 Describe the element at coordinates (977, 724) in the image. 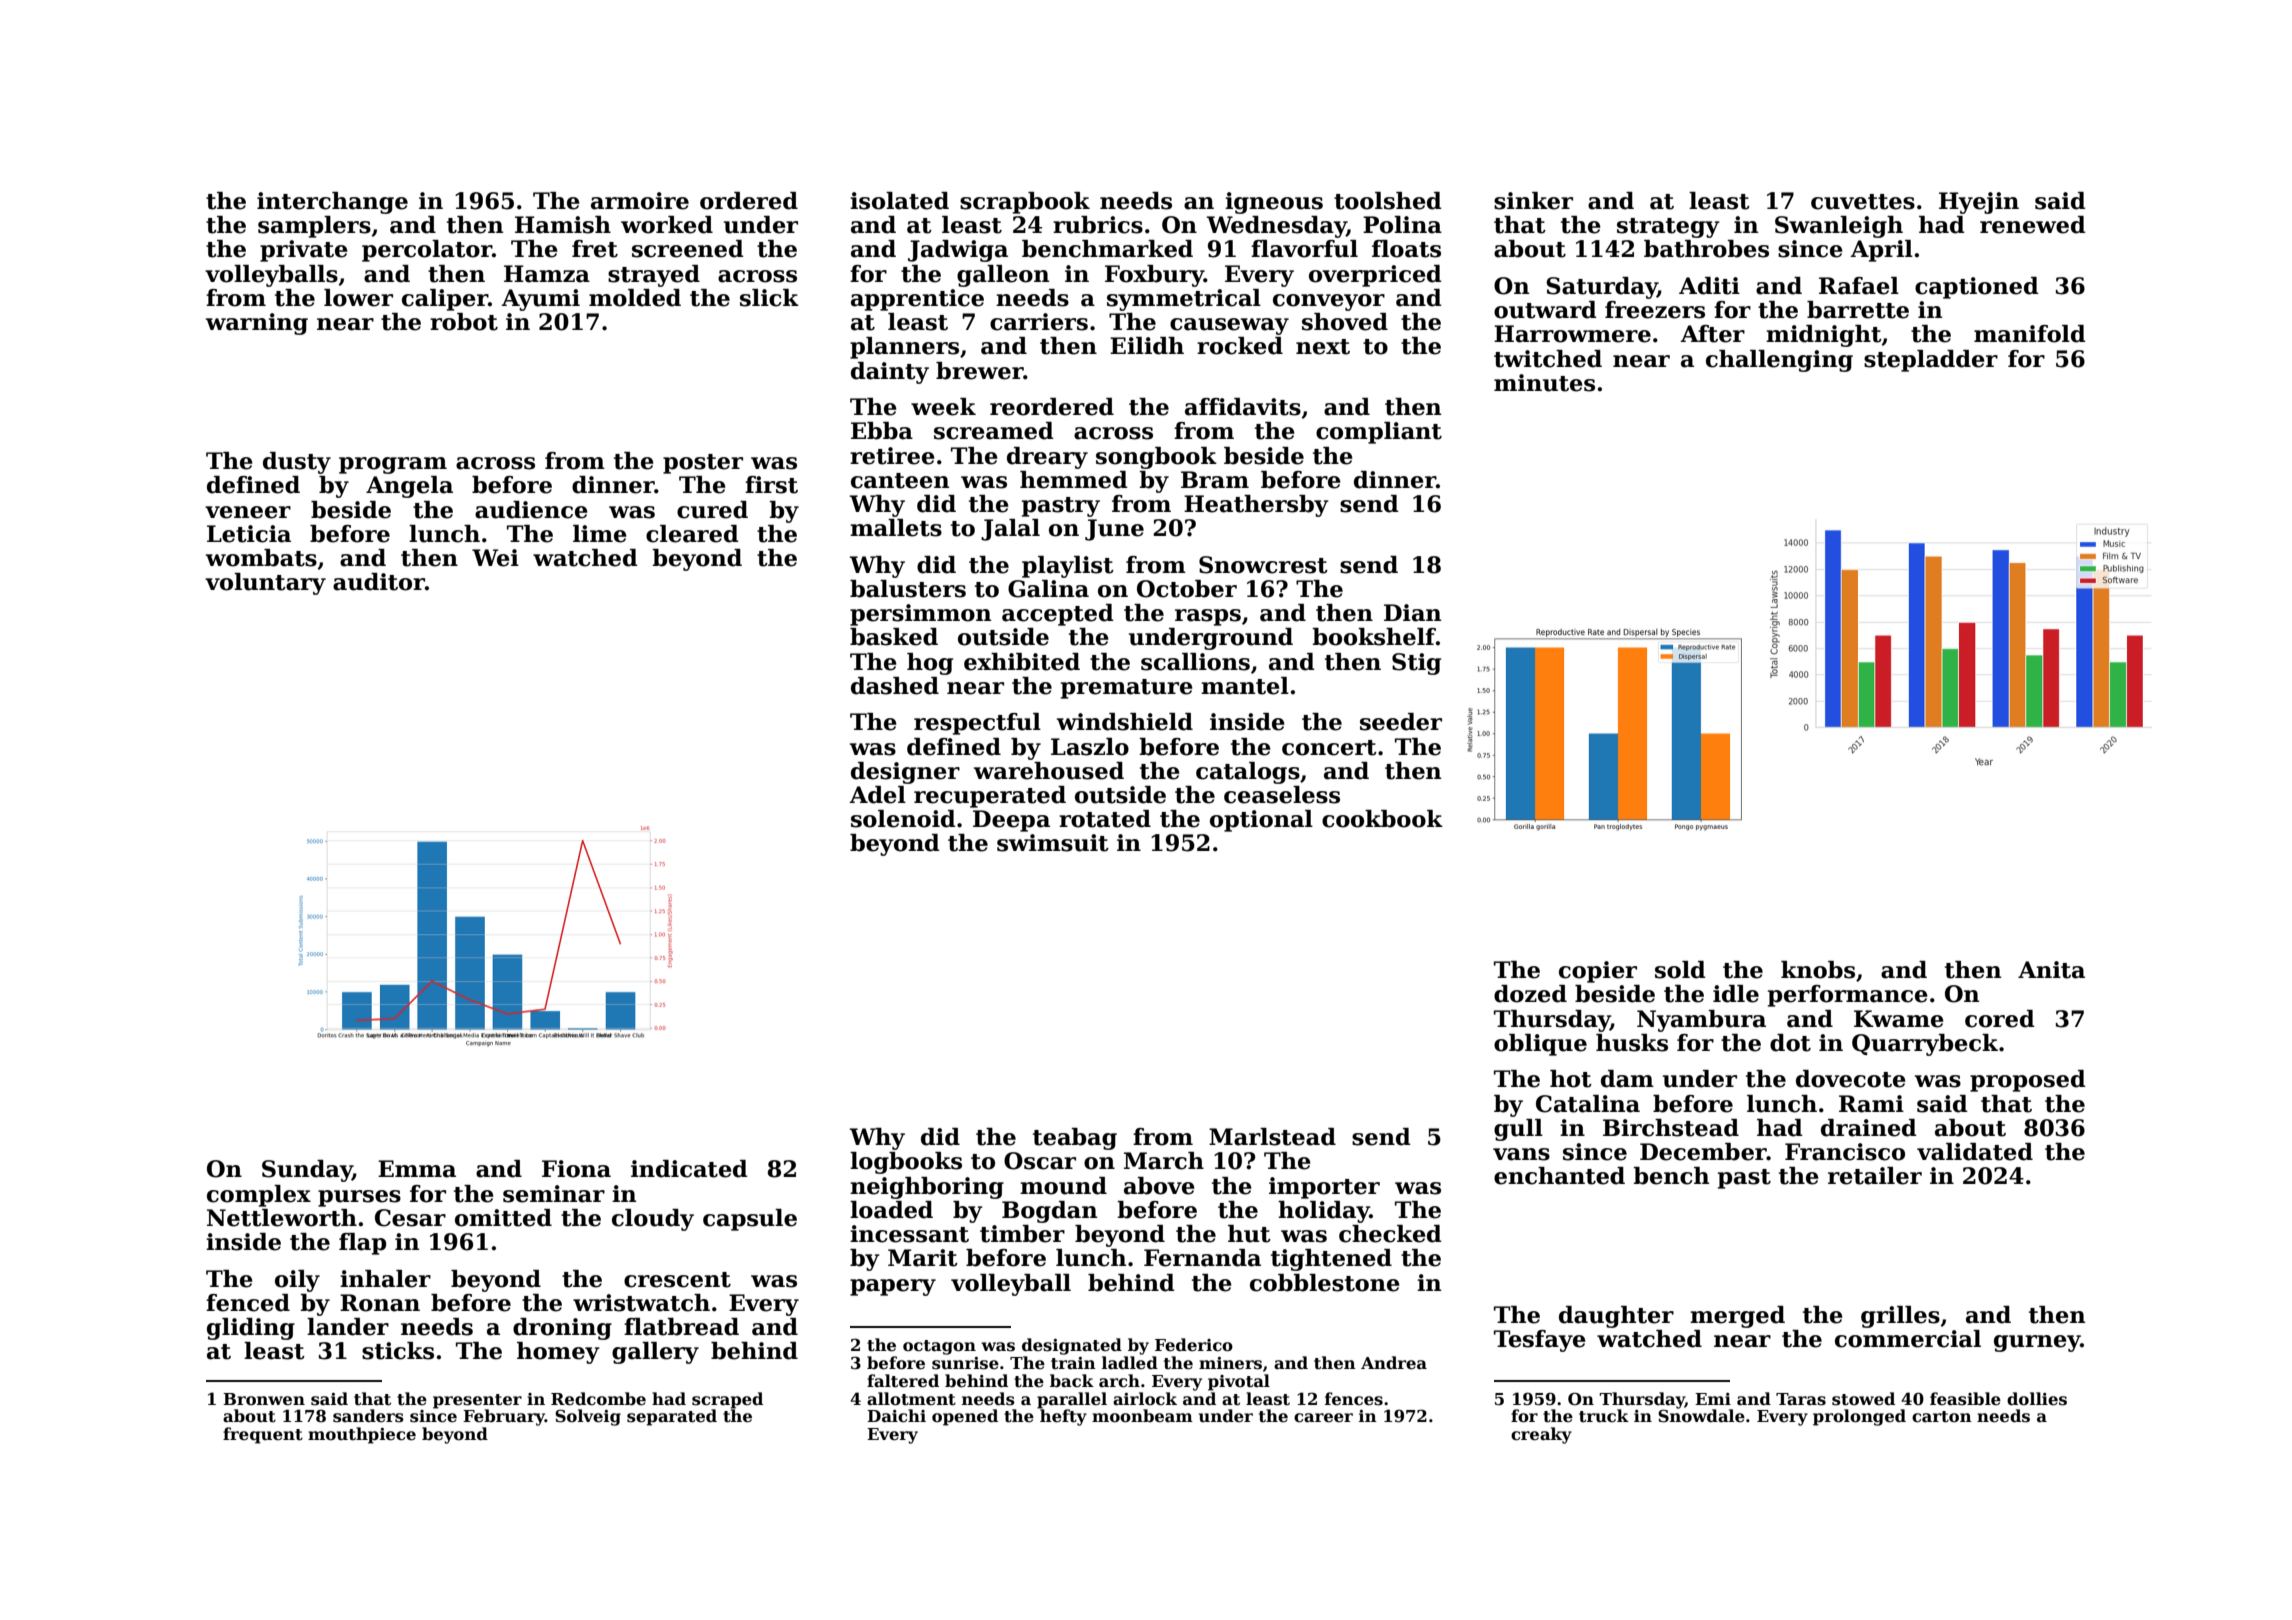

I see `respectful` at that location.
